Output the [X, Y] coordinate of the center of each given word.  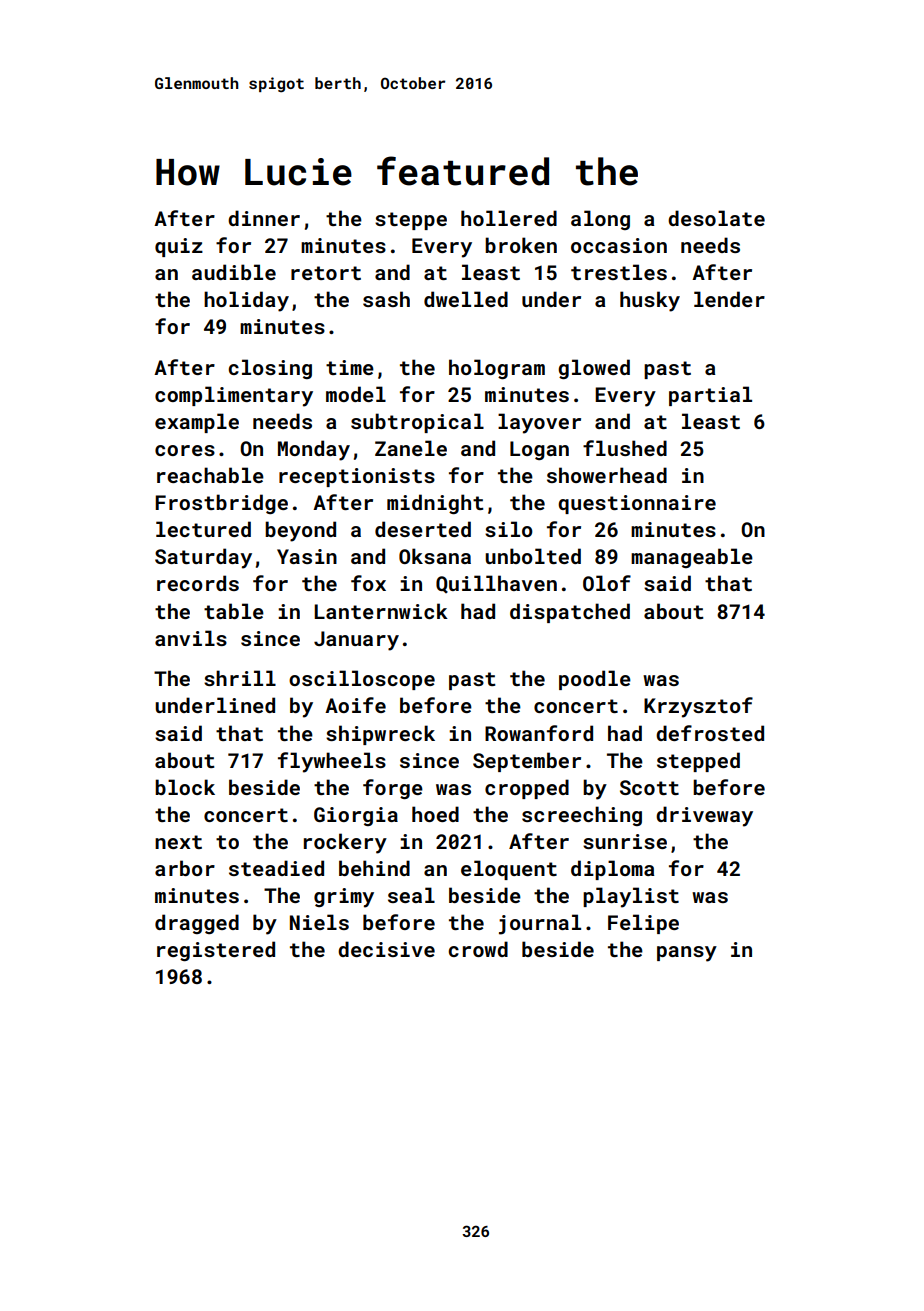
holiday [246, 301]
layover [539, 423]
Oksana [435, 556]
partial [710, 396]
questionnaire [637, 504]
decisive [386, 949]
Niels [319, 922]
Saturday [203, 558]
